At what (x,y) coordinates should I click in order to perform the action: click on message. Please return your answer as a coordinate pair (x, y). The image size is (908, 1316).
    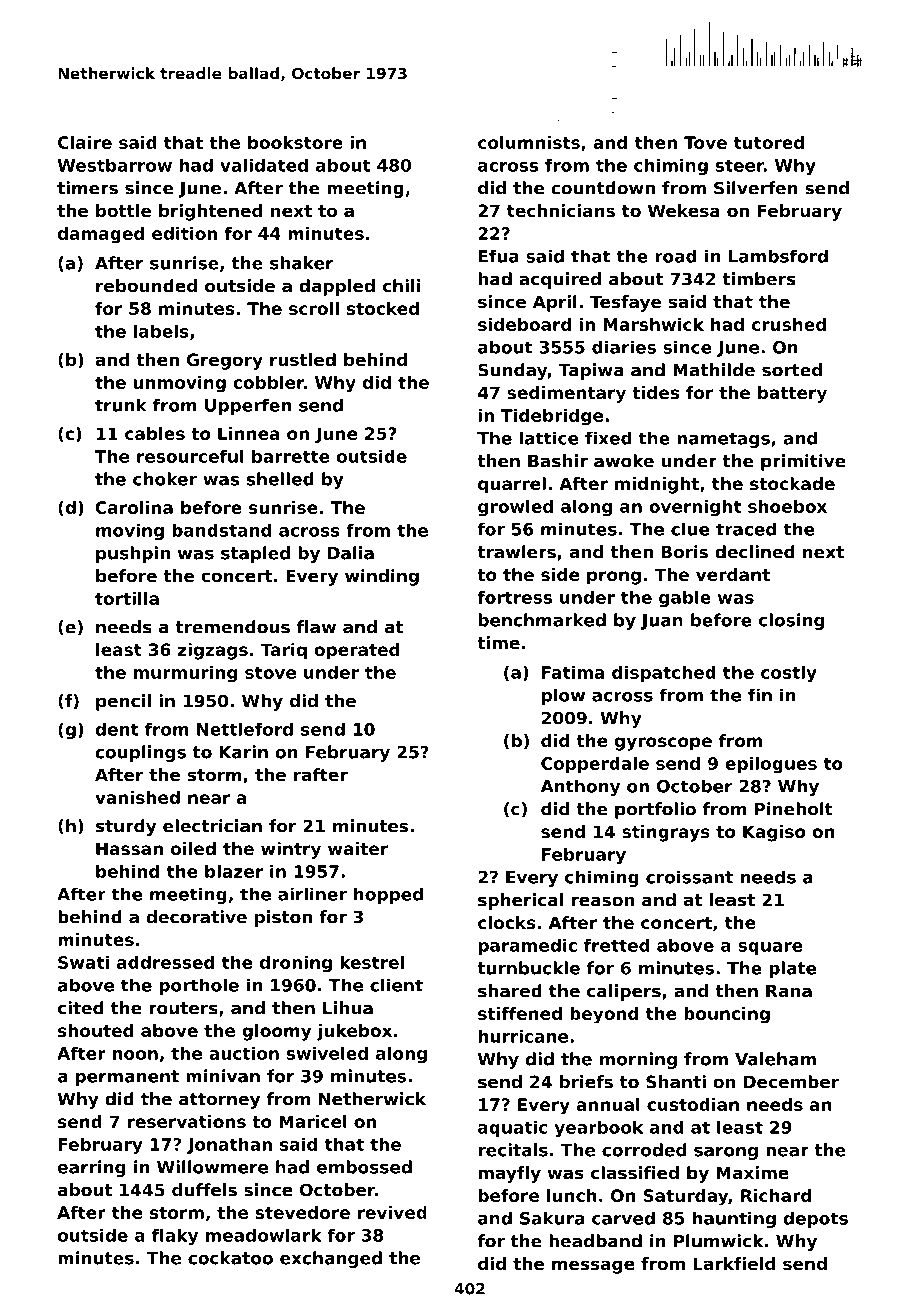
    Looking at the image, I should click on (593, 1267).
